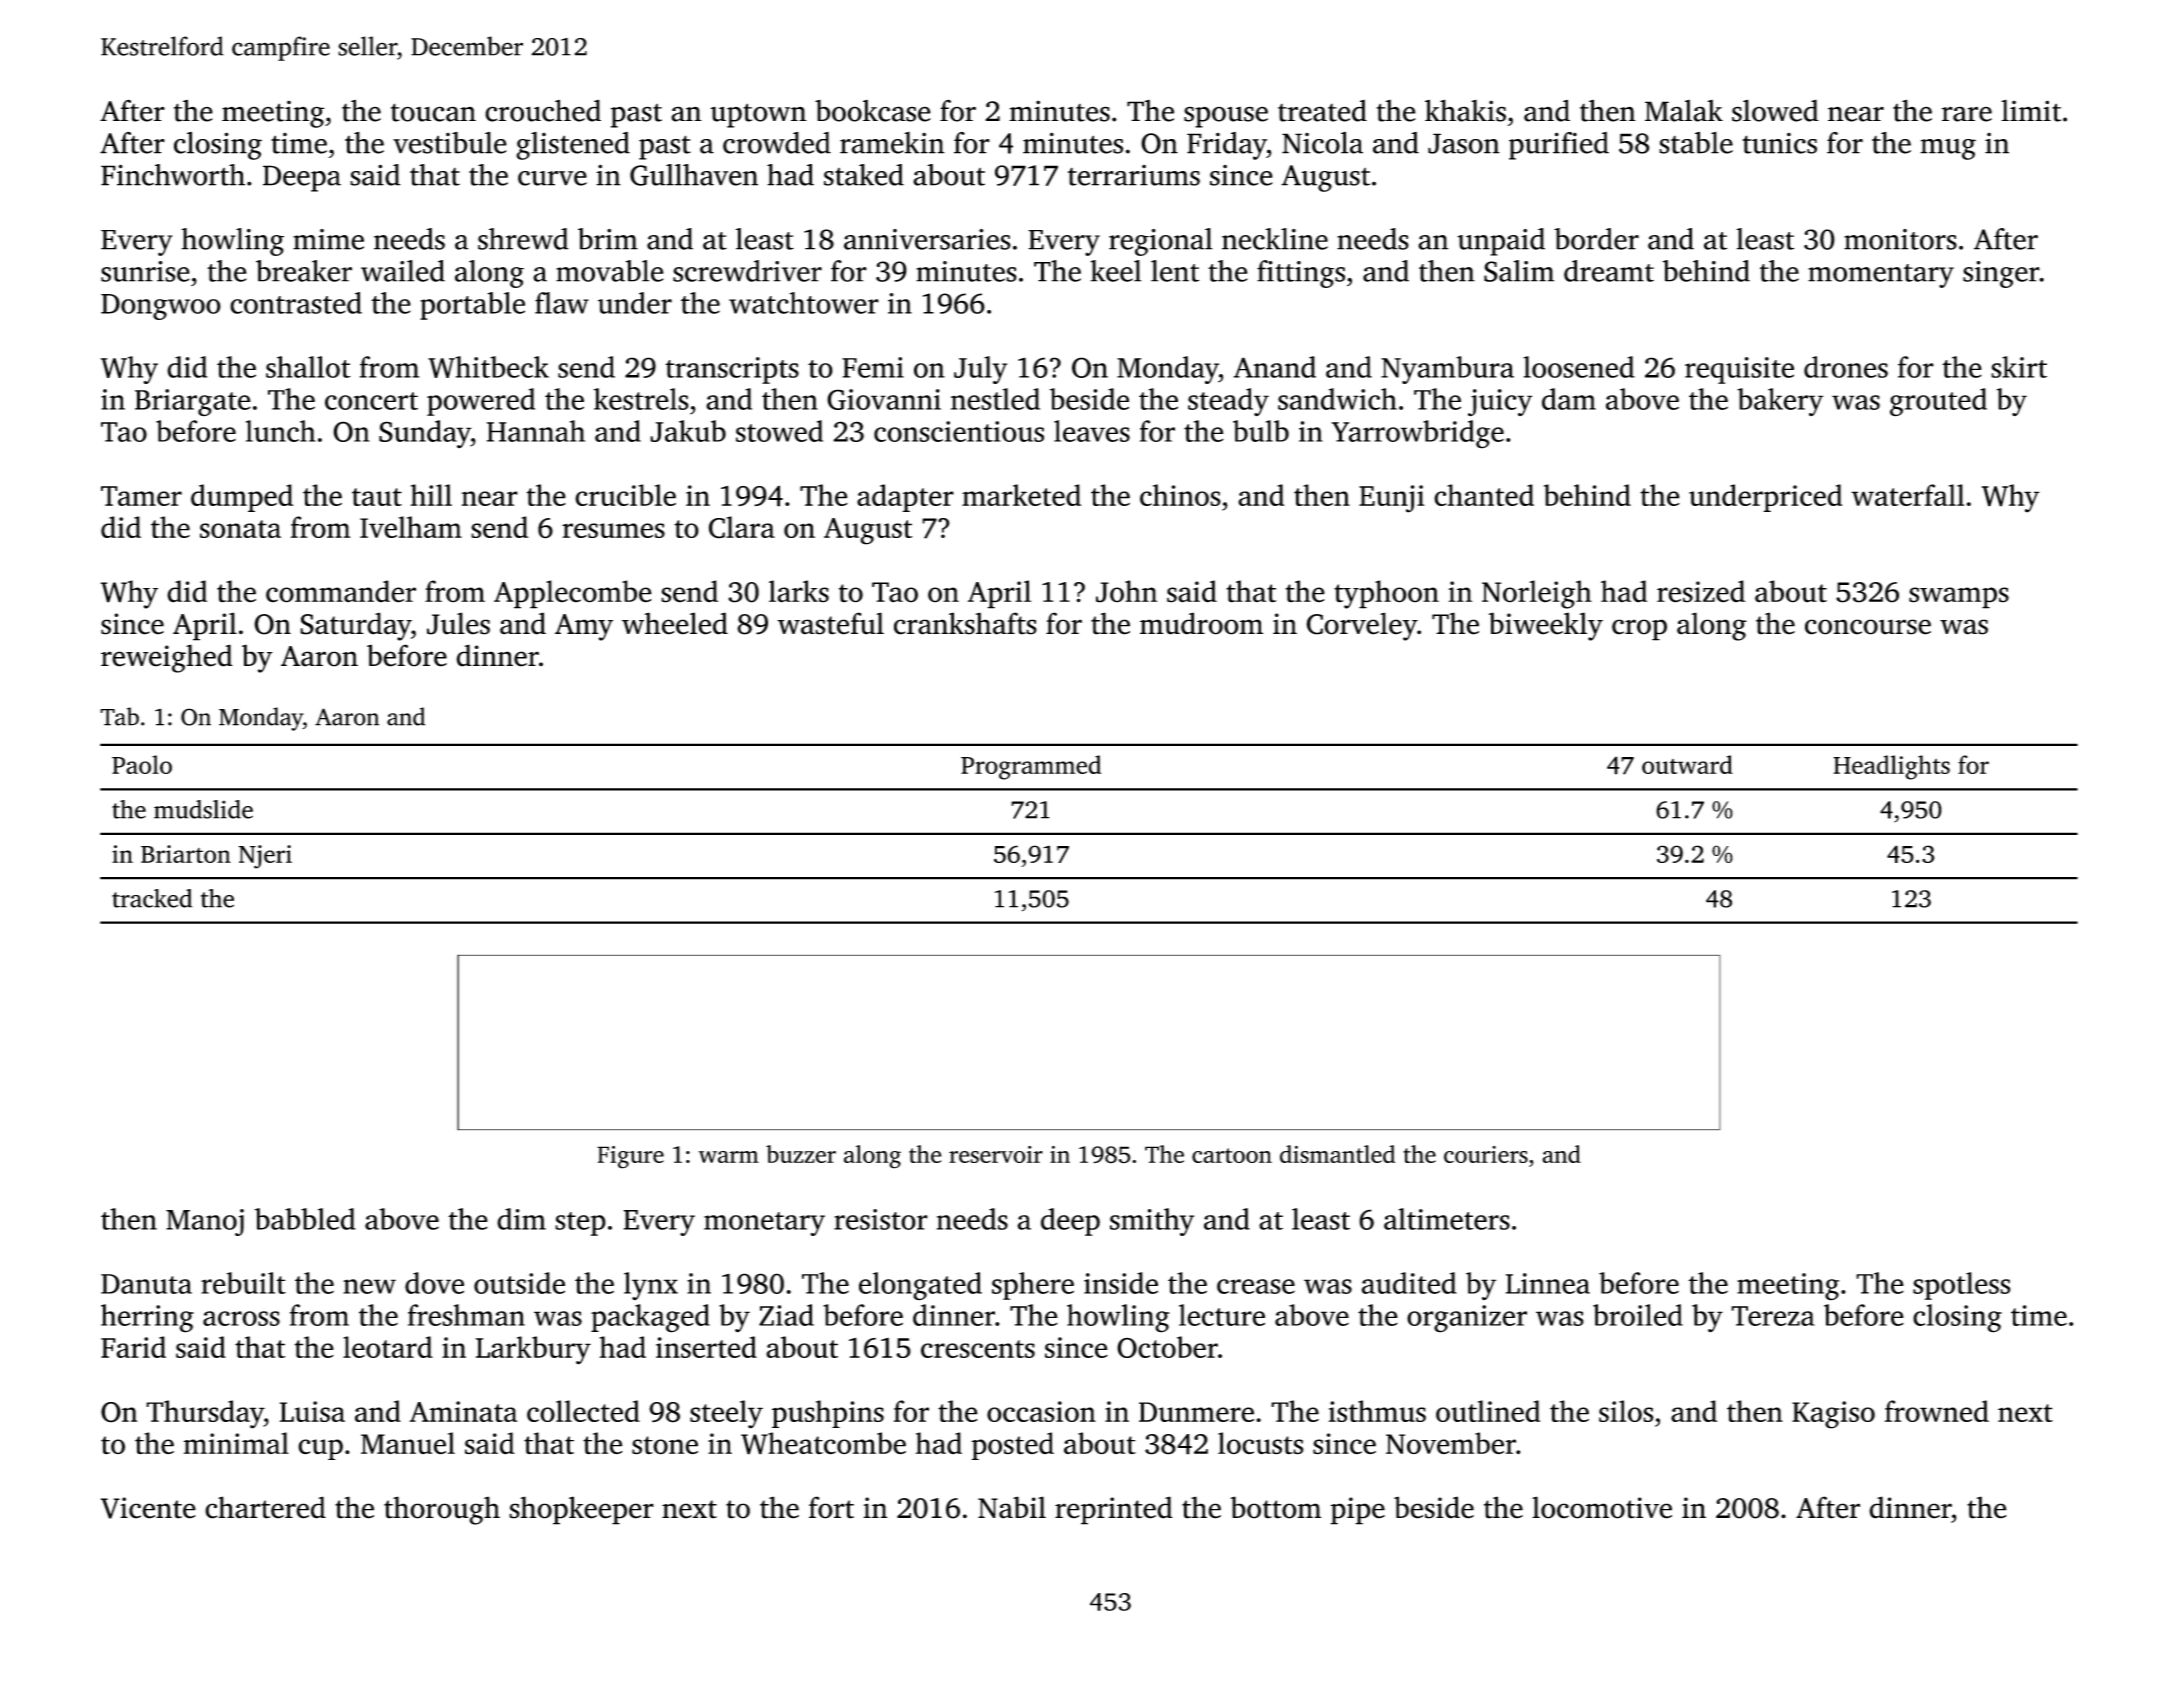 This screenshot has width=2178, height=1683. Describe the element at coordinates (625, 495) in the screenshot. I see `crucible` at that location.
